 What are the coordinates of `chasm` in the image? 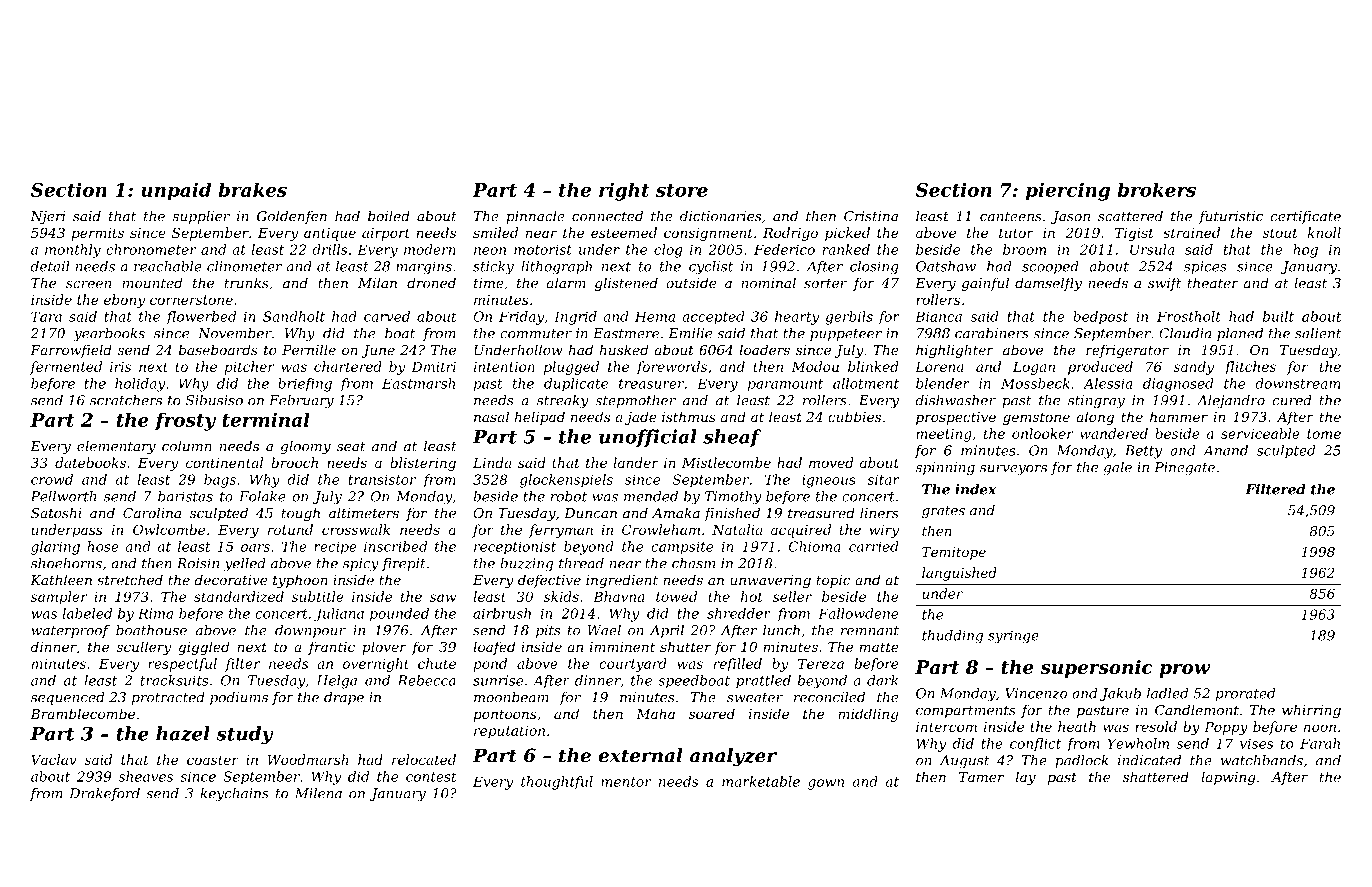 It's located at (693, 563).
